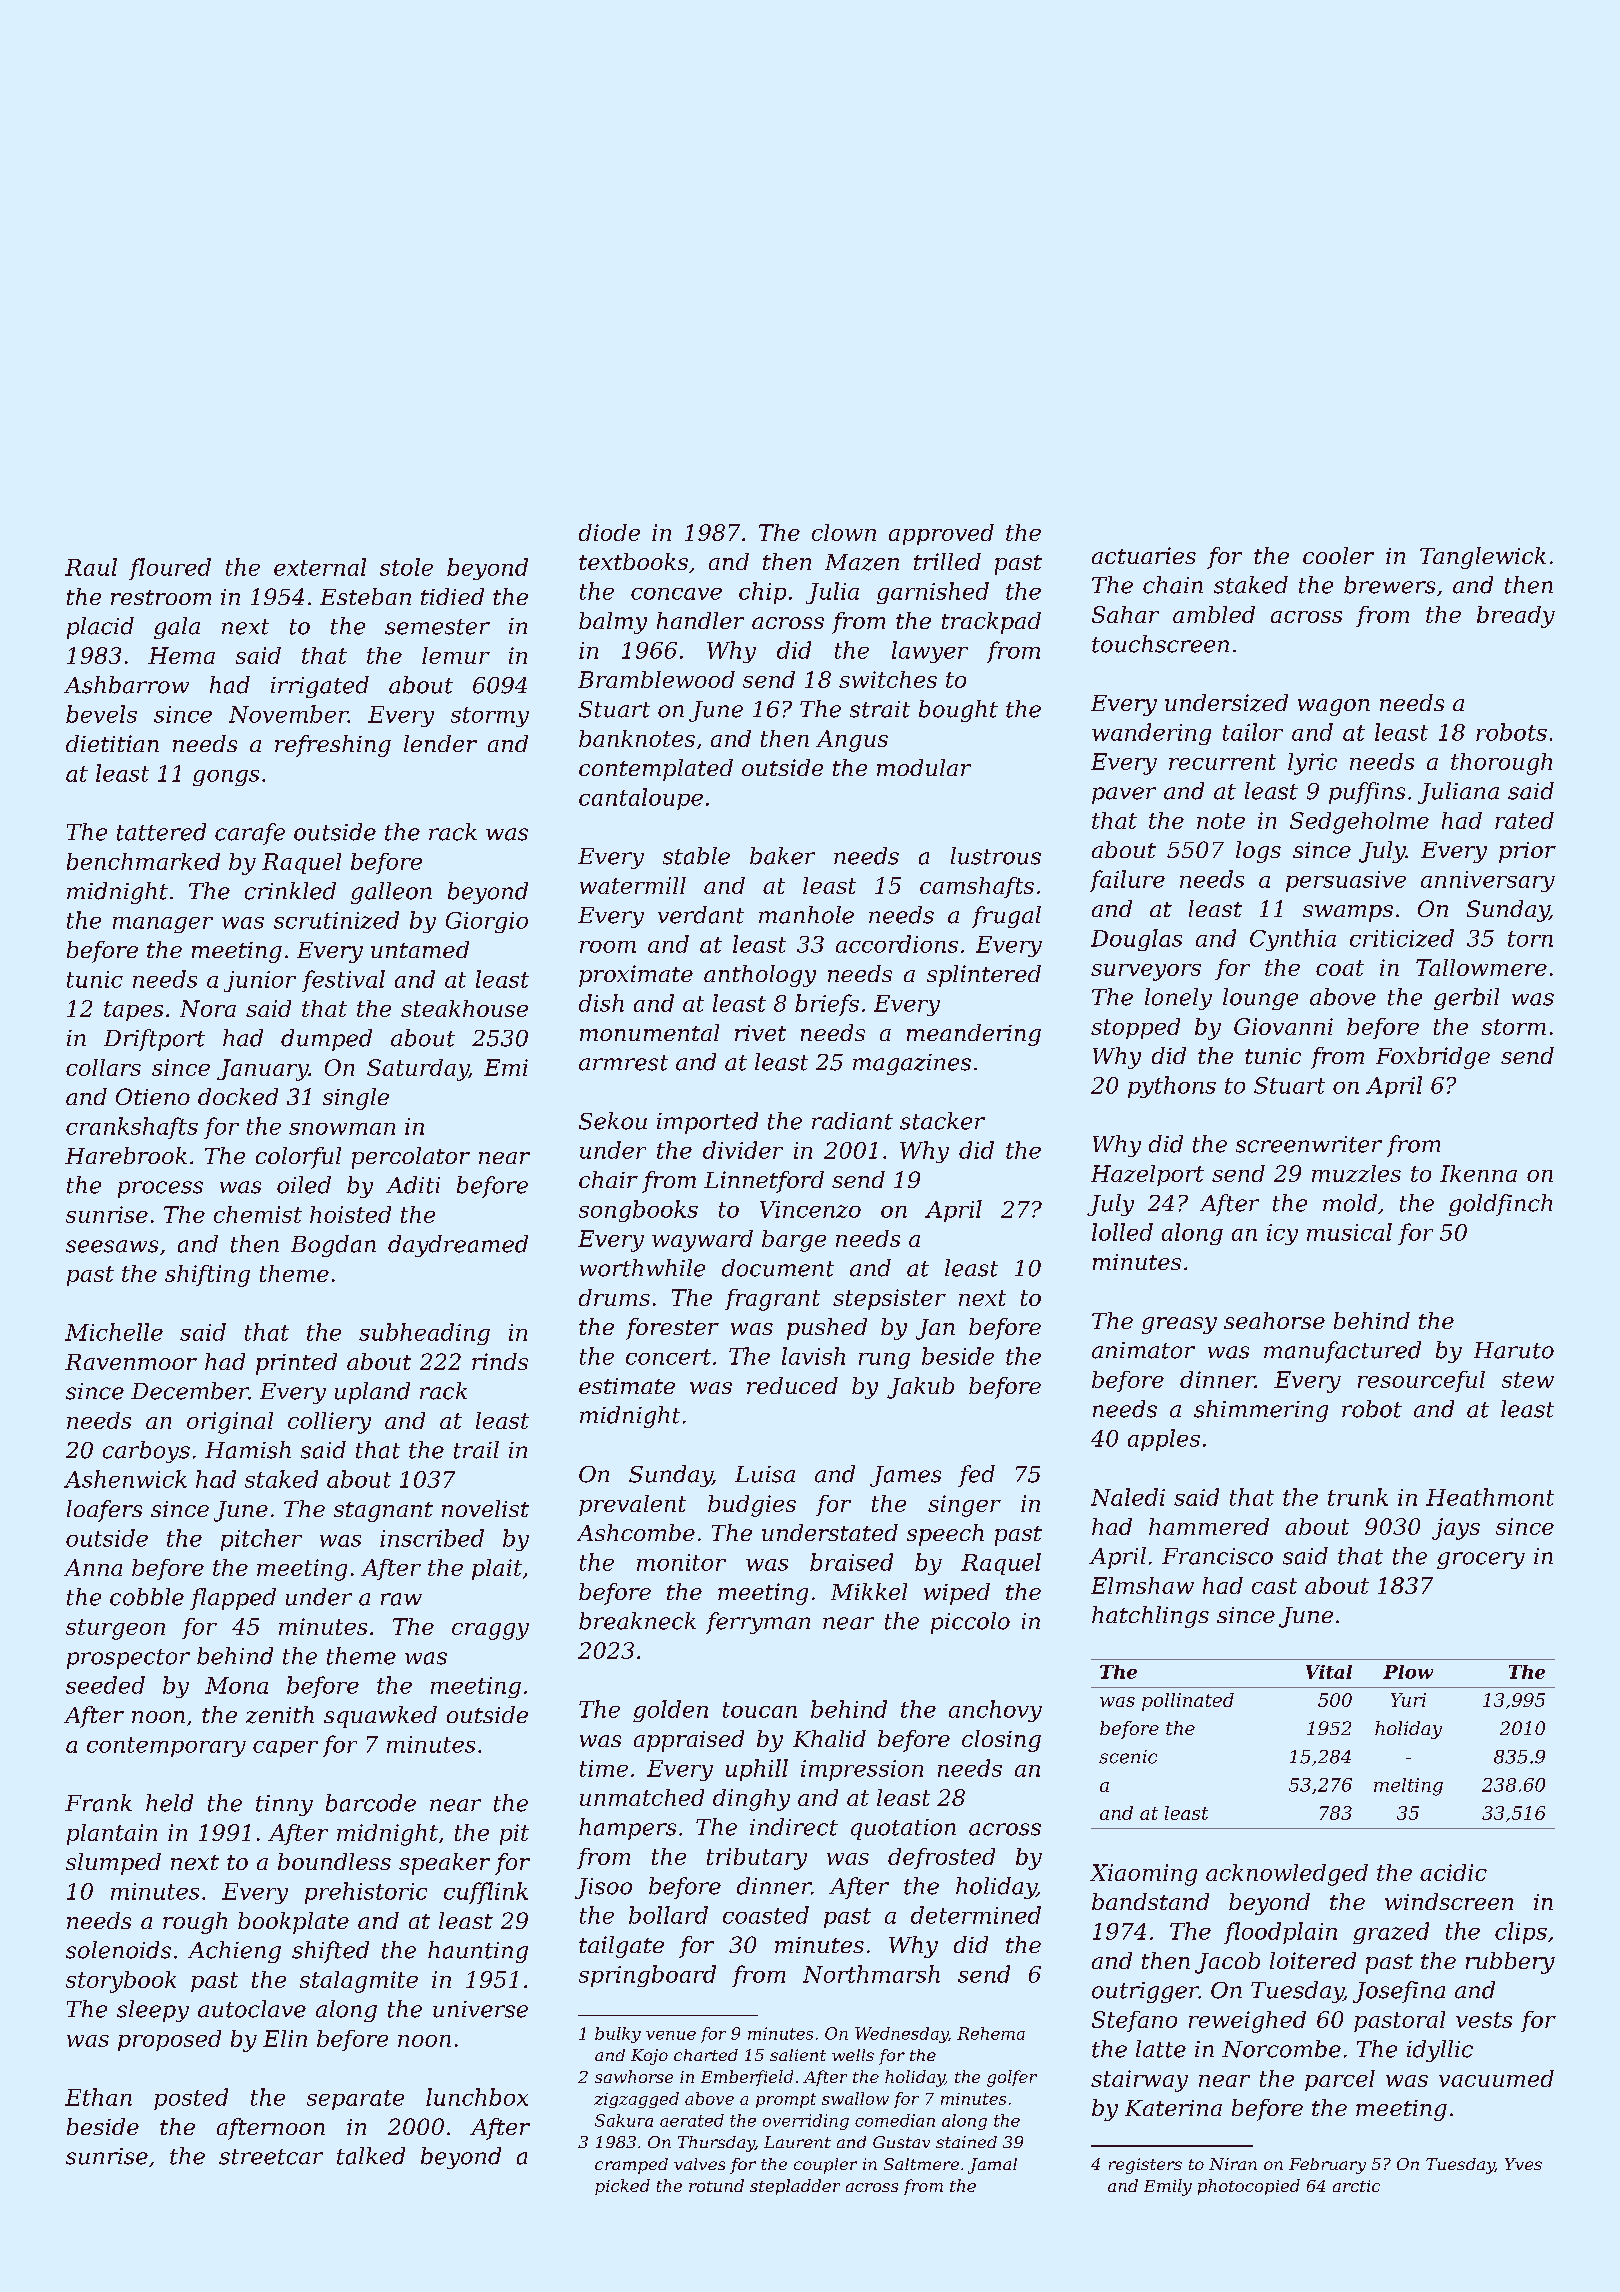 Image resolution: width=1620 pixels, height=2292 pixels. Describe the element at coordinates (1293, 940) in the document. I see `Cynthia` at that location.
